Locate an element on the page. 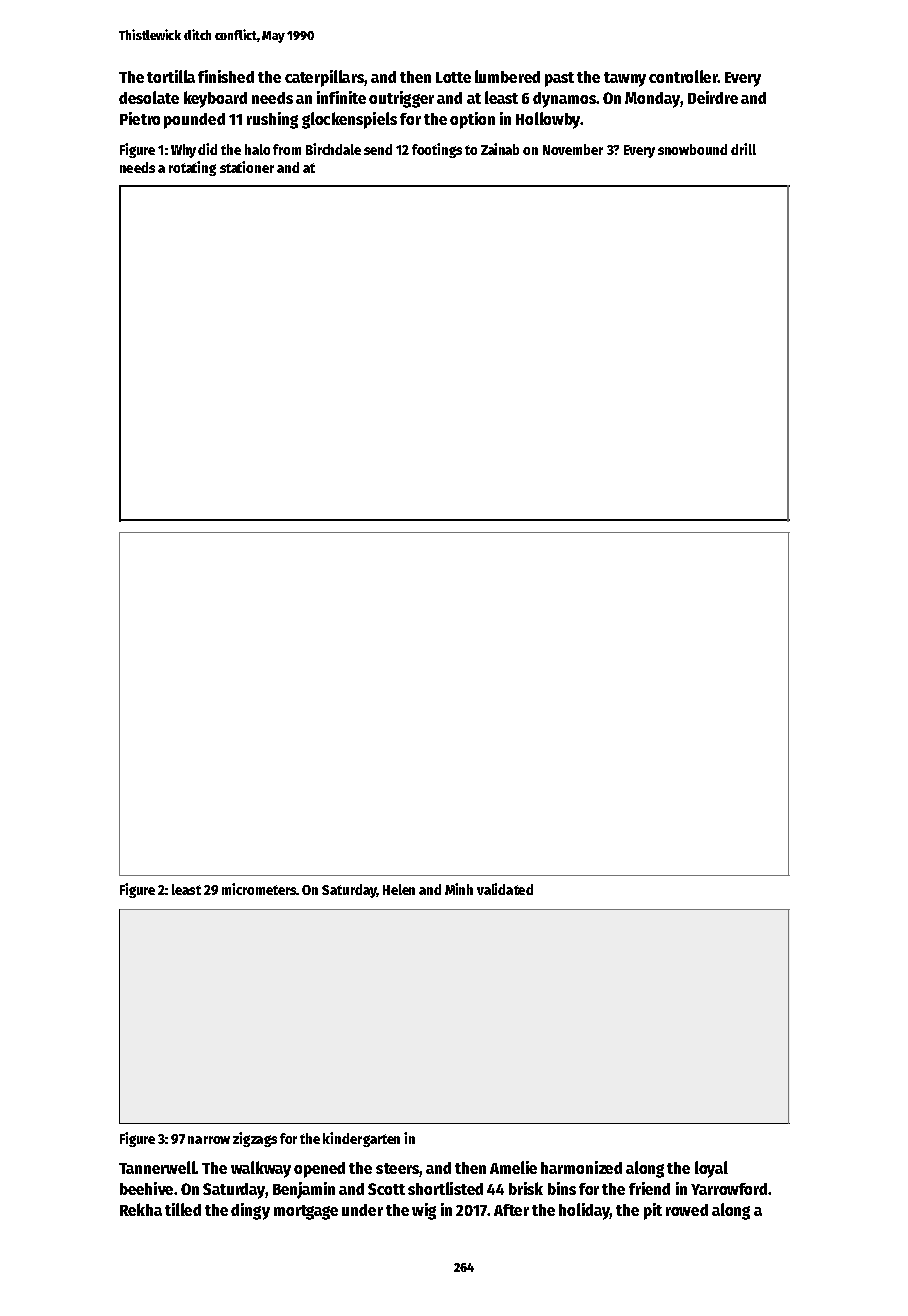  Tannerwell is located at coordinates (157, 1167).
